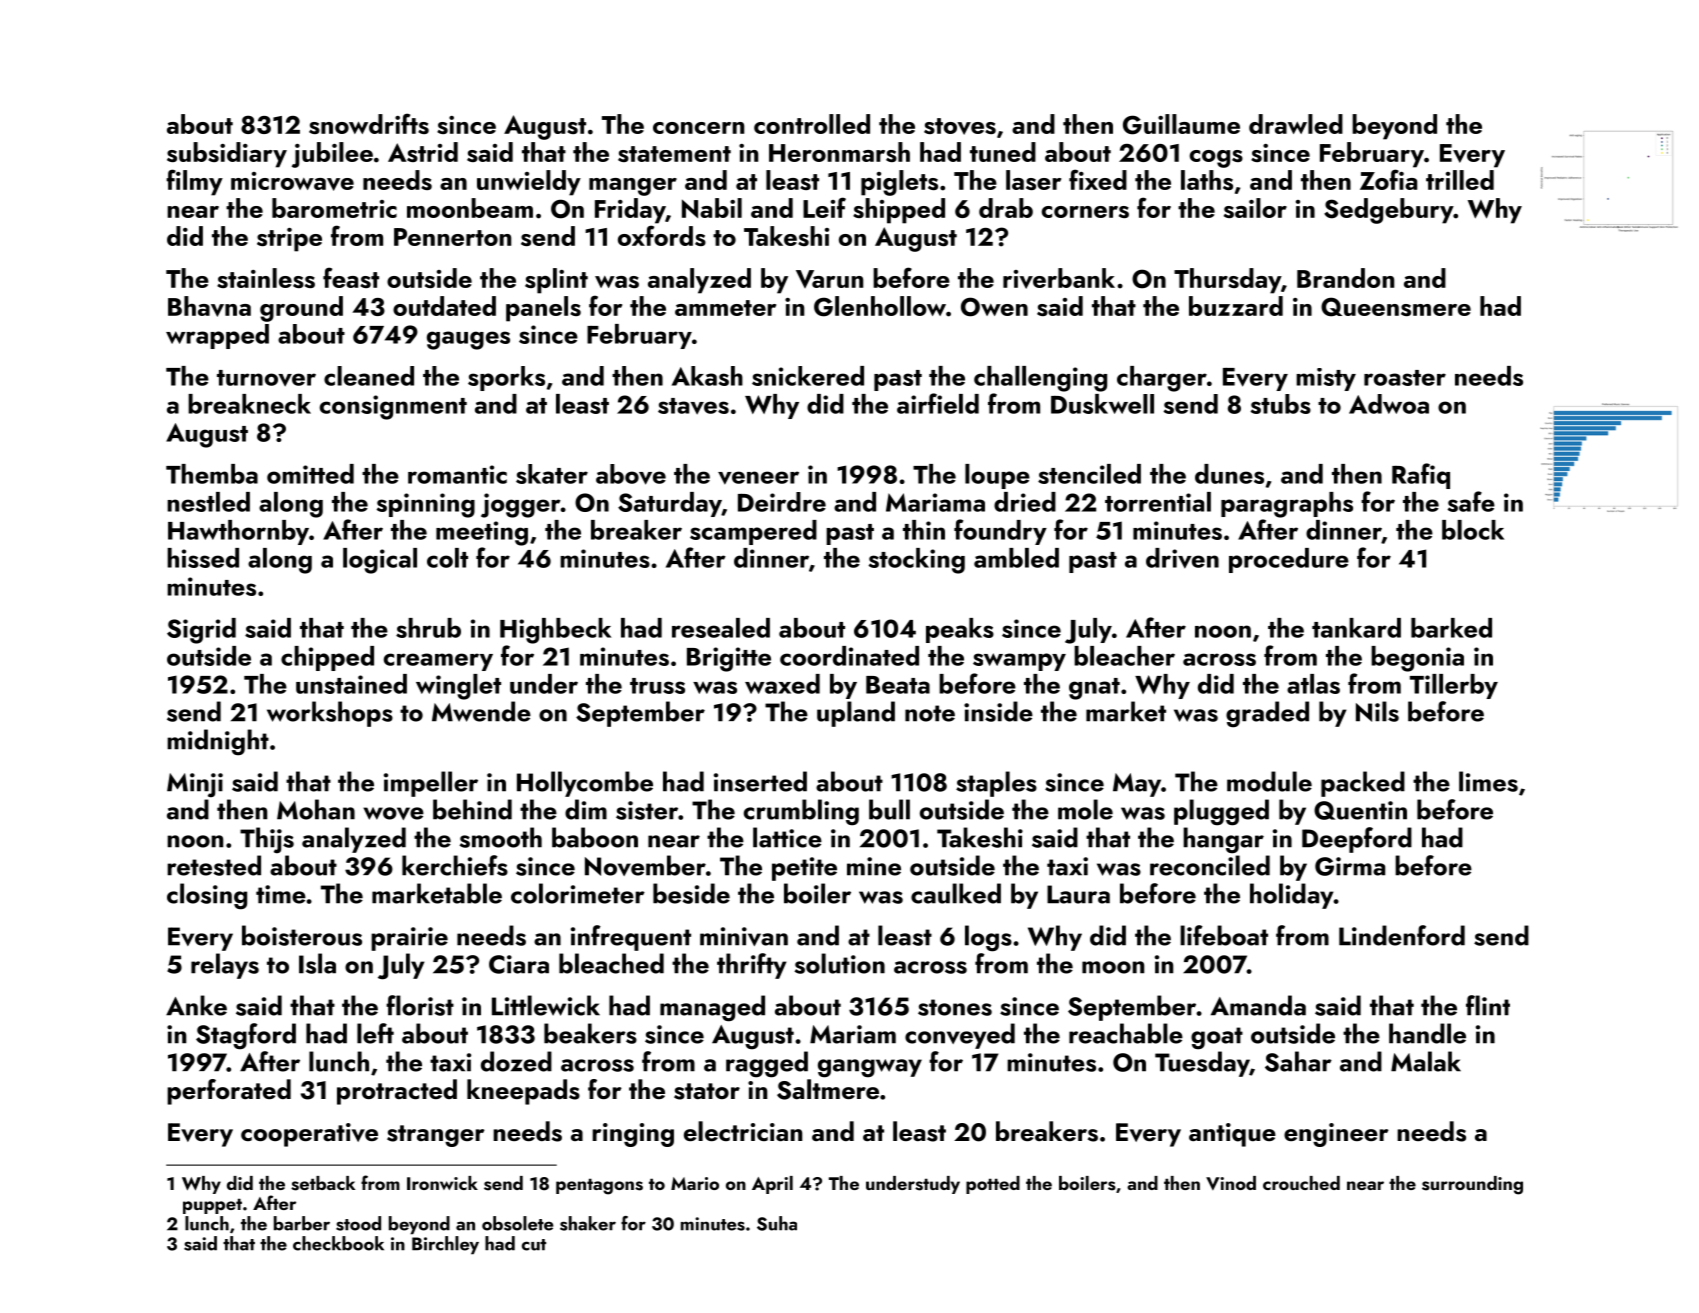  Describe the element at coordinates (369, 123) in the document. I see `snowdrifts` at that location.
